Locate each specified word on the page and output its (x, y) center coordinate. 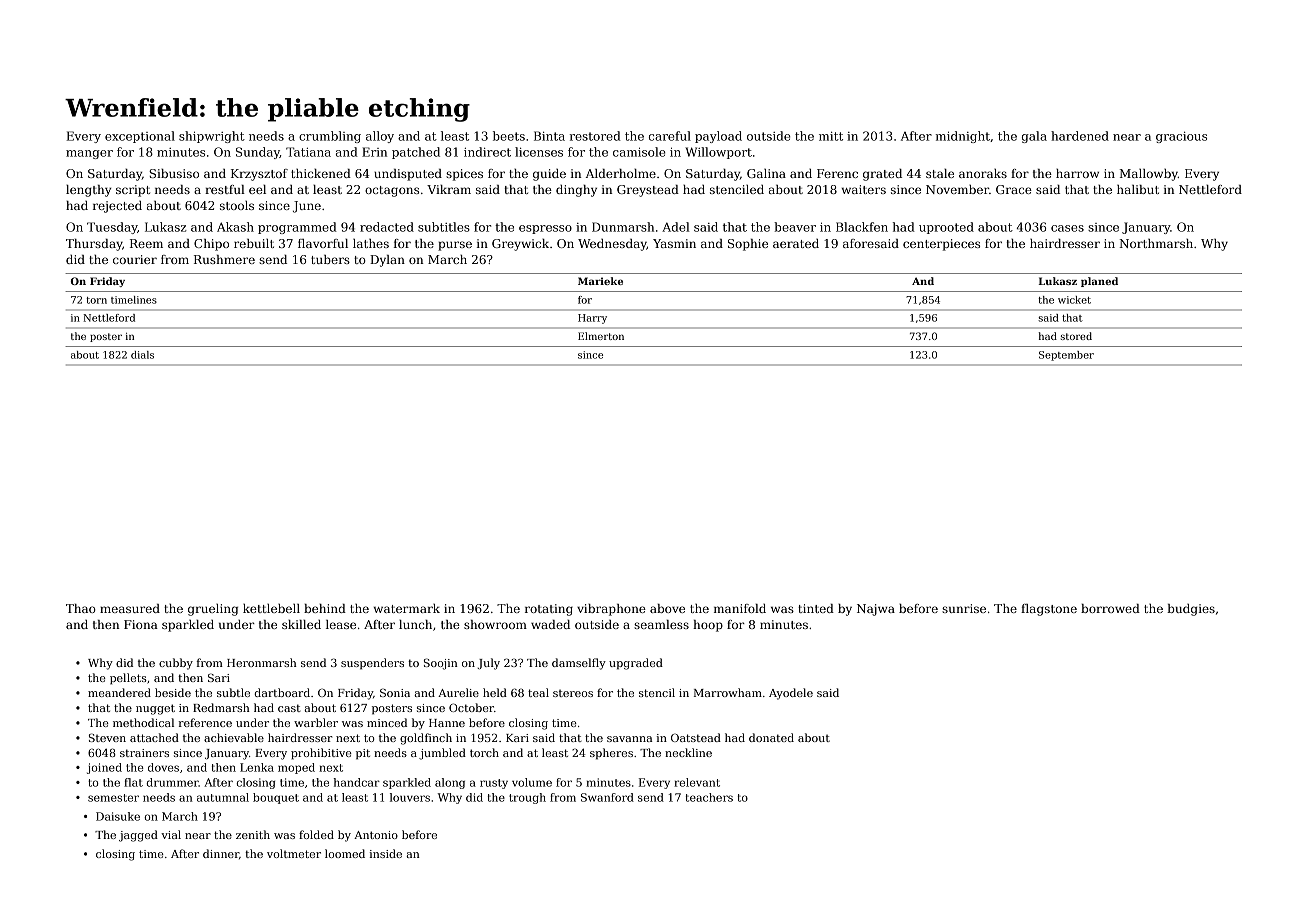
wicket (1074, 300)
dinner (221, 853)
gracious (1181, 137)
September (1066, 356)
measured (130, 608)
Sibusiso (174, 173)
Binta (549, 136)
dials (142, 355)
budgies (1191, 610)
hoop (708, 626)
